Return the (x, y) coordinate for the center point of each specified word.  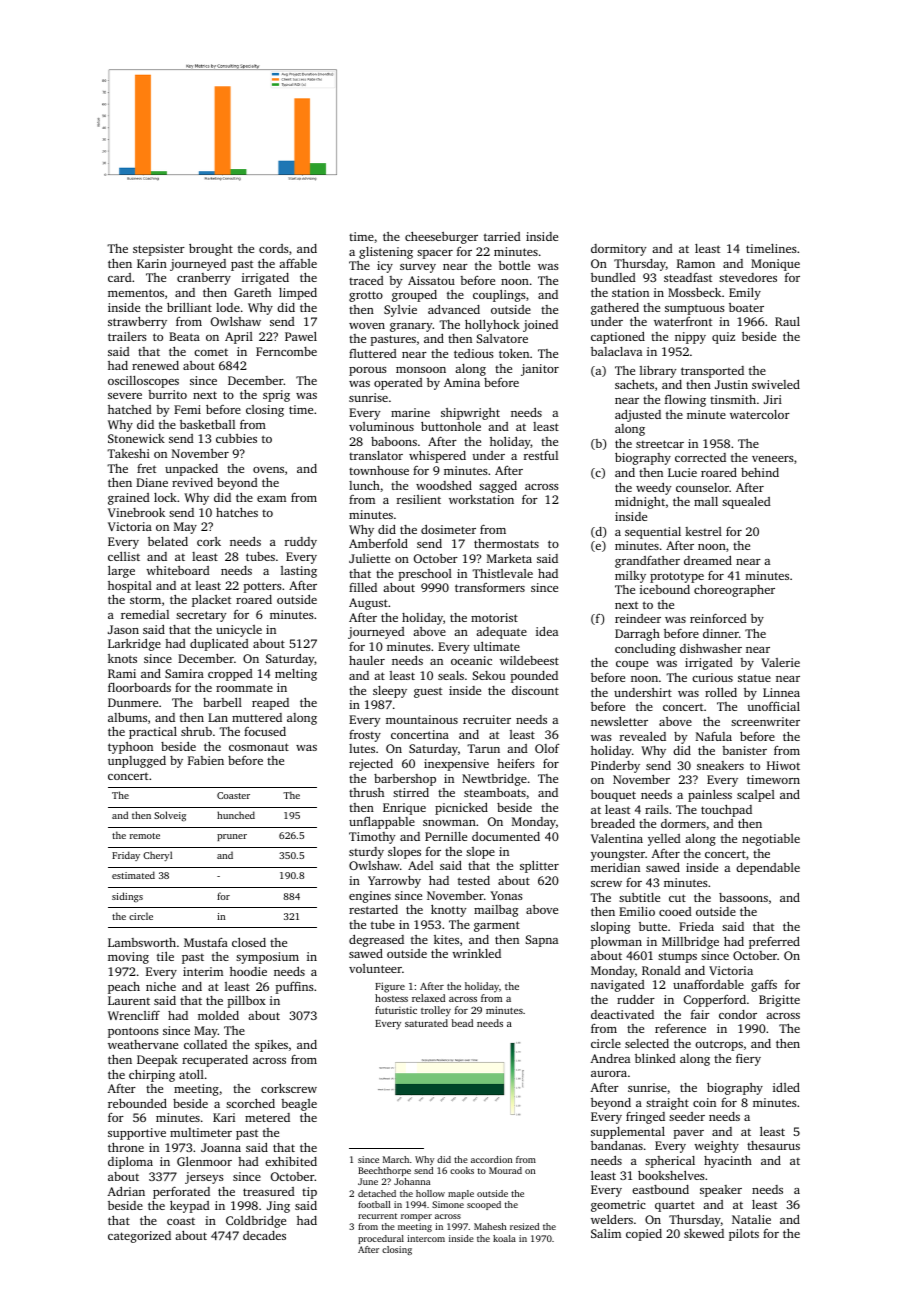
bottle (514, 265)
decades (264, 1235)
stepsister (159, 250)
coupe (632, 665)
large (121, 571)
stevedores (748, 277)
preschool (425, 575)
